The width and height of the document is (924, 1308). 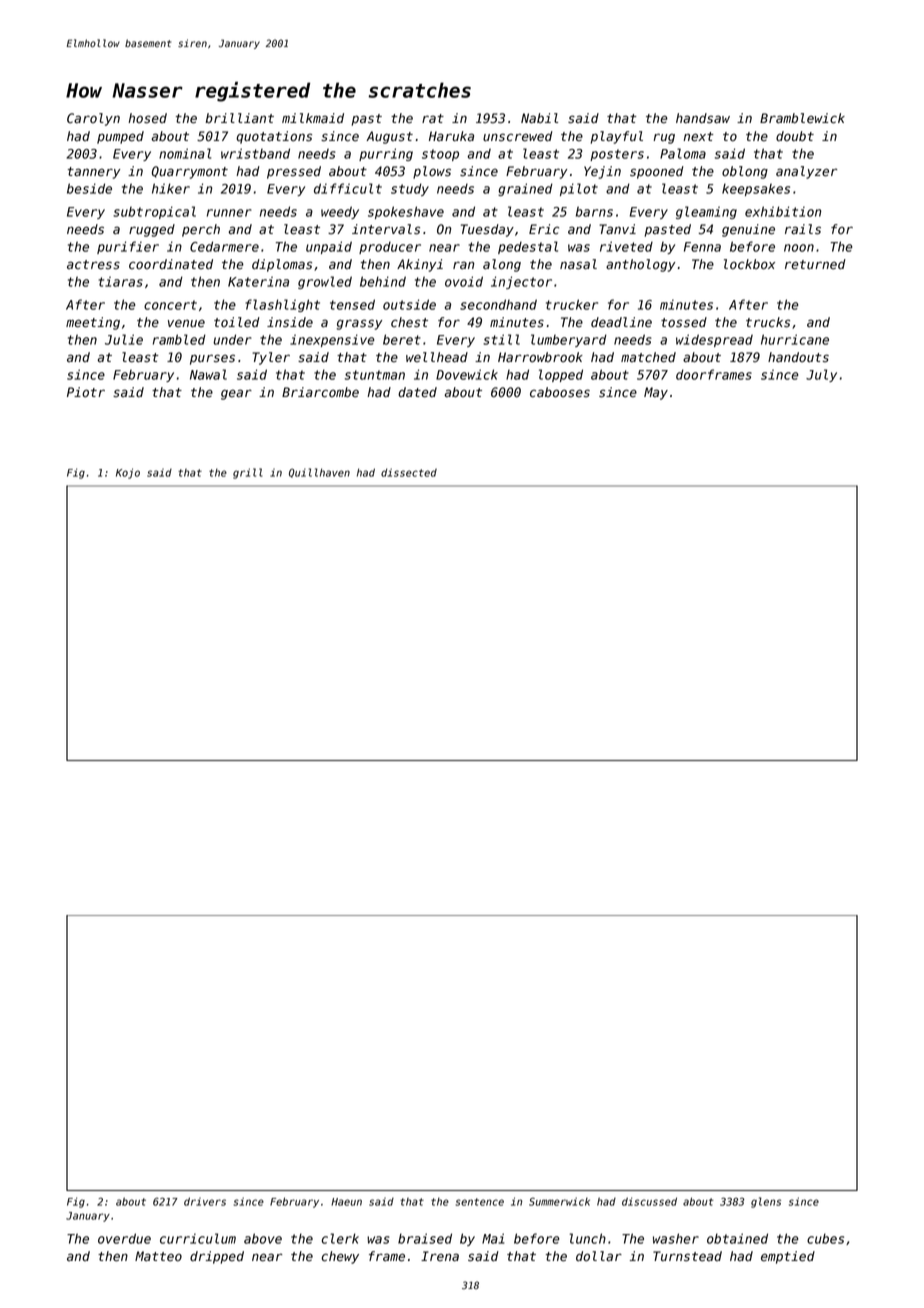 I want to click on dissected, so click(x=409, y=472).
